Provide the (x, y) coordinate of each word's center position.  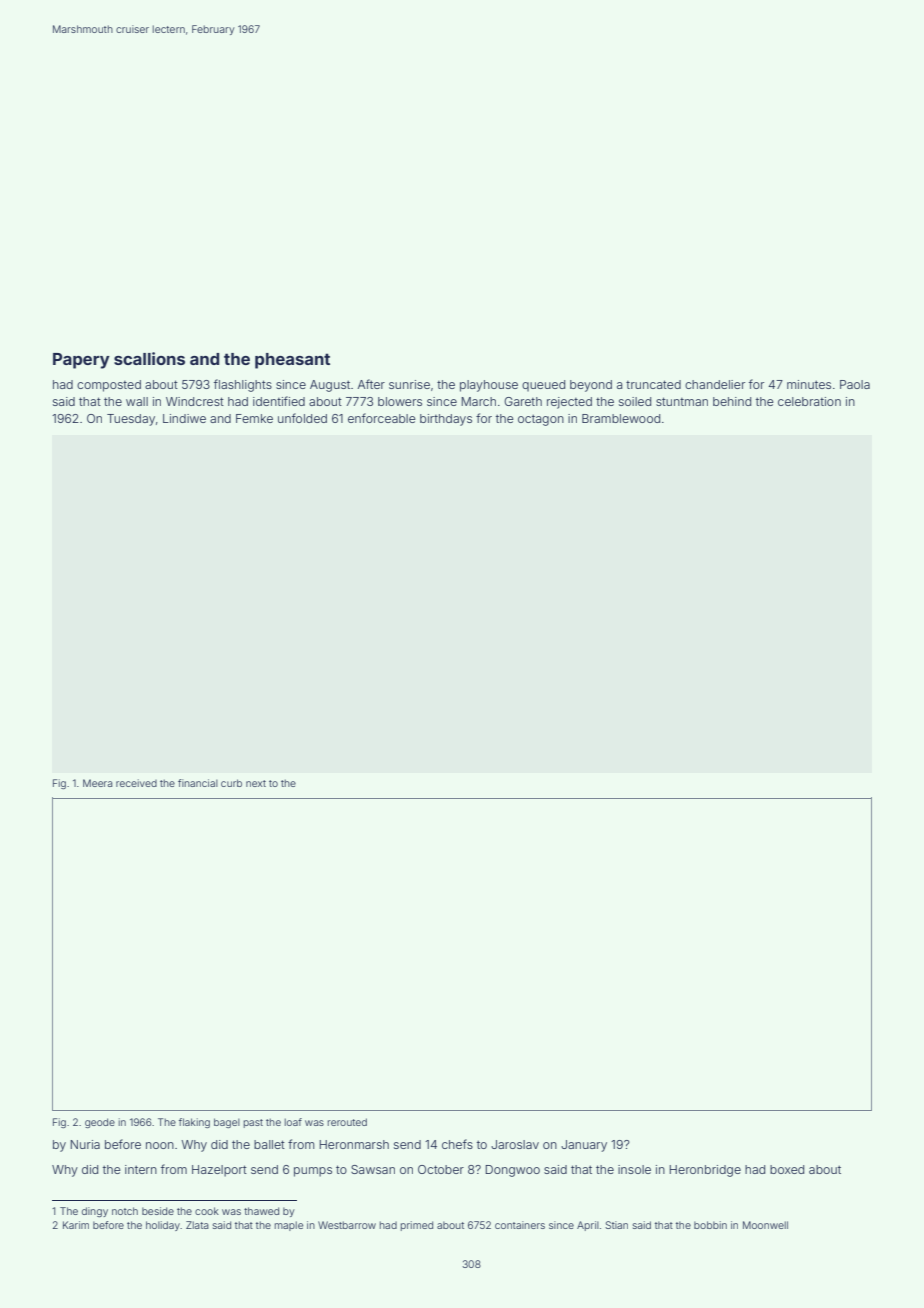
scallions (149, 358)
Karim (76, 1225)
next (256, 783)
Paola (855, 384)
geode (100, 1123)
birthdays (446, 420)
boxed (787, 1169)
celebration (809, 401)
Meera (97, 783)
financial (198, 783)
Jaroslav (515, 1144)
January (584, 1146)
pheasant (292, 361)
